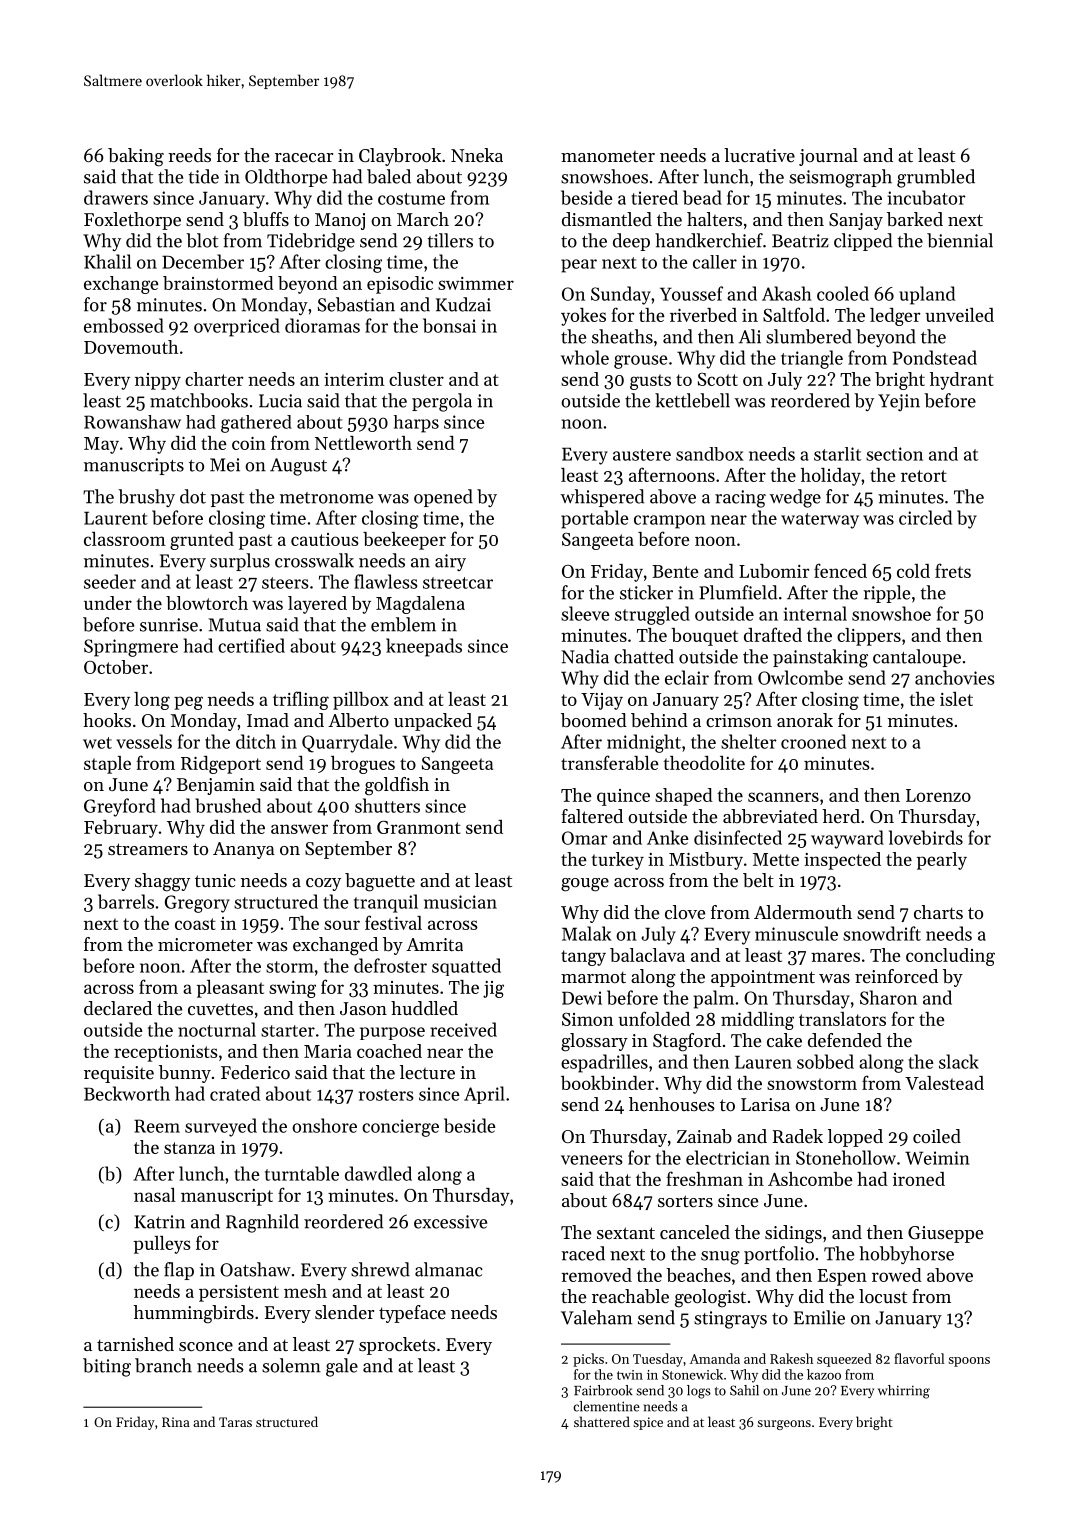 The width and height of the document is (1079, 1533). Describe the element at coordinates (602, 1421) in the document. I see `shattered` at that location.
